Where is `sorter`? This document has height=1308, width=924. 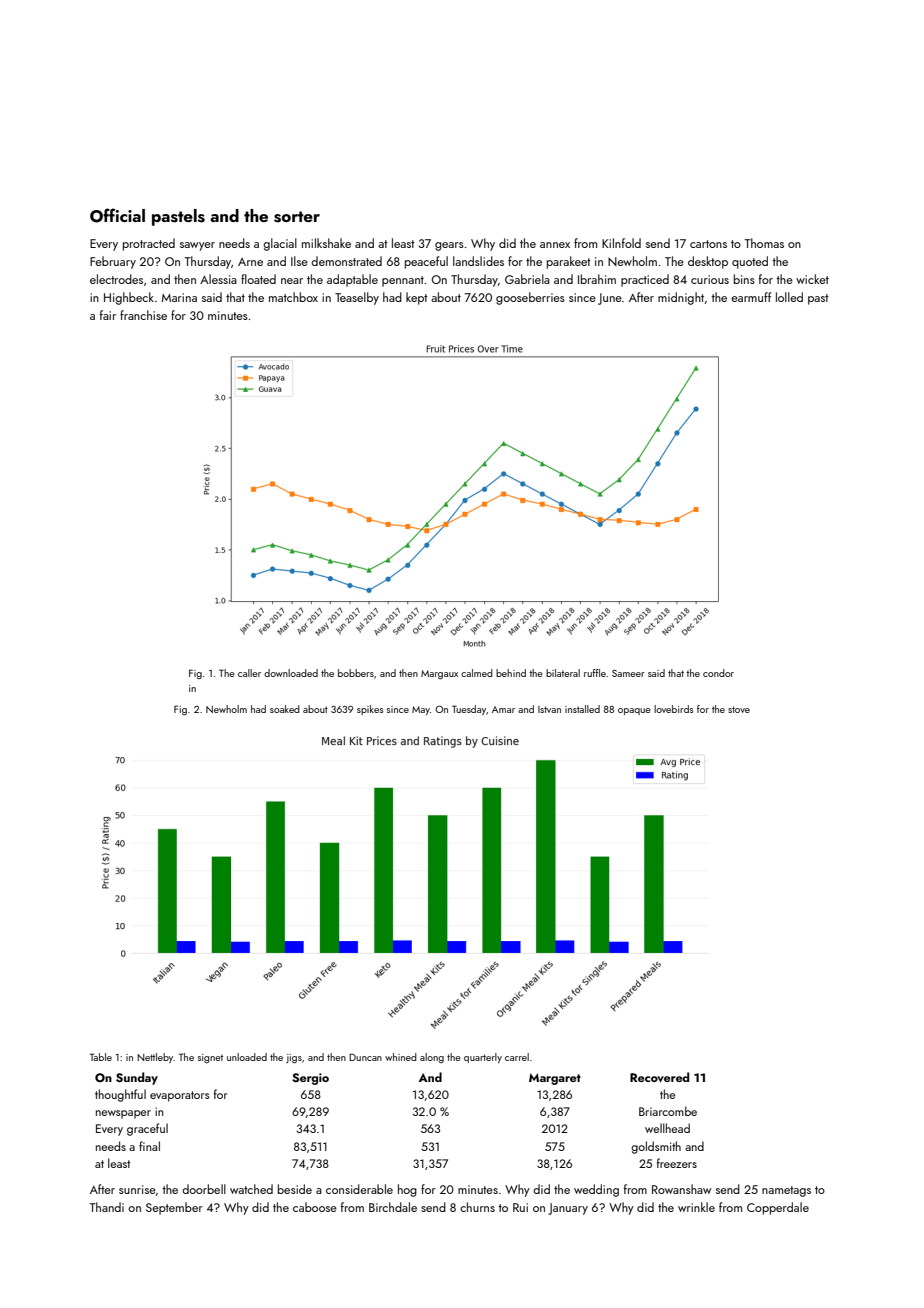
sorter is located at coordinates (297, 217).
